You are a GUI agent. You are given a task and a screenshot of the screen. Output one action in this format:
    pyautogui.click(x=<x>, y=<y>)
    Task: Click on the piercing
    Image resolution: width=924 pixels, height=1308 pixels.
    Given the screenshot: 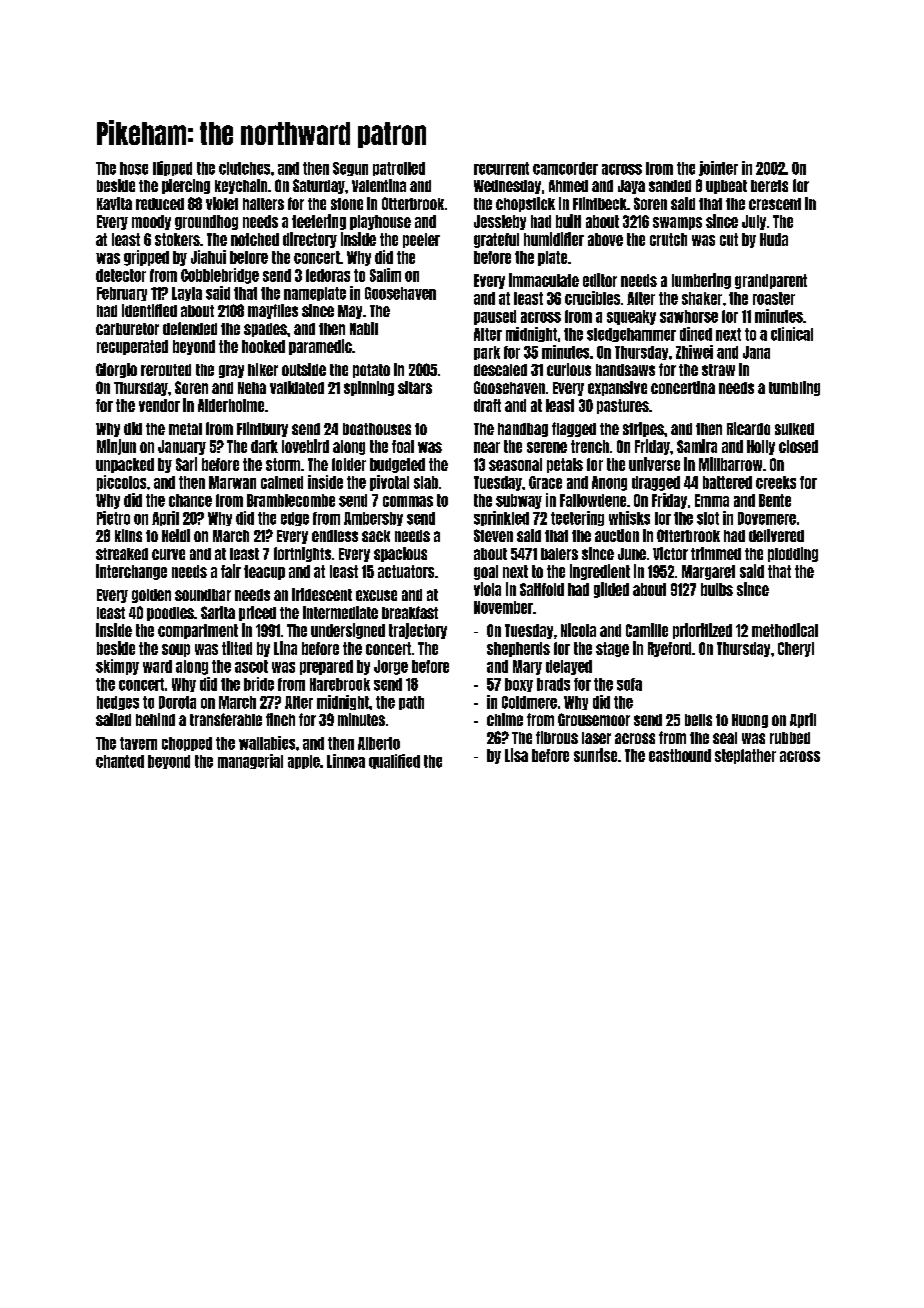 What is the action you would take?
    pyautogui.click(x=186, y=186)
